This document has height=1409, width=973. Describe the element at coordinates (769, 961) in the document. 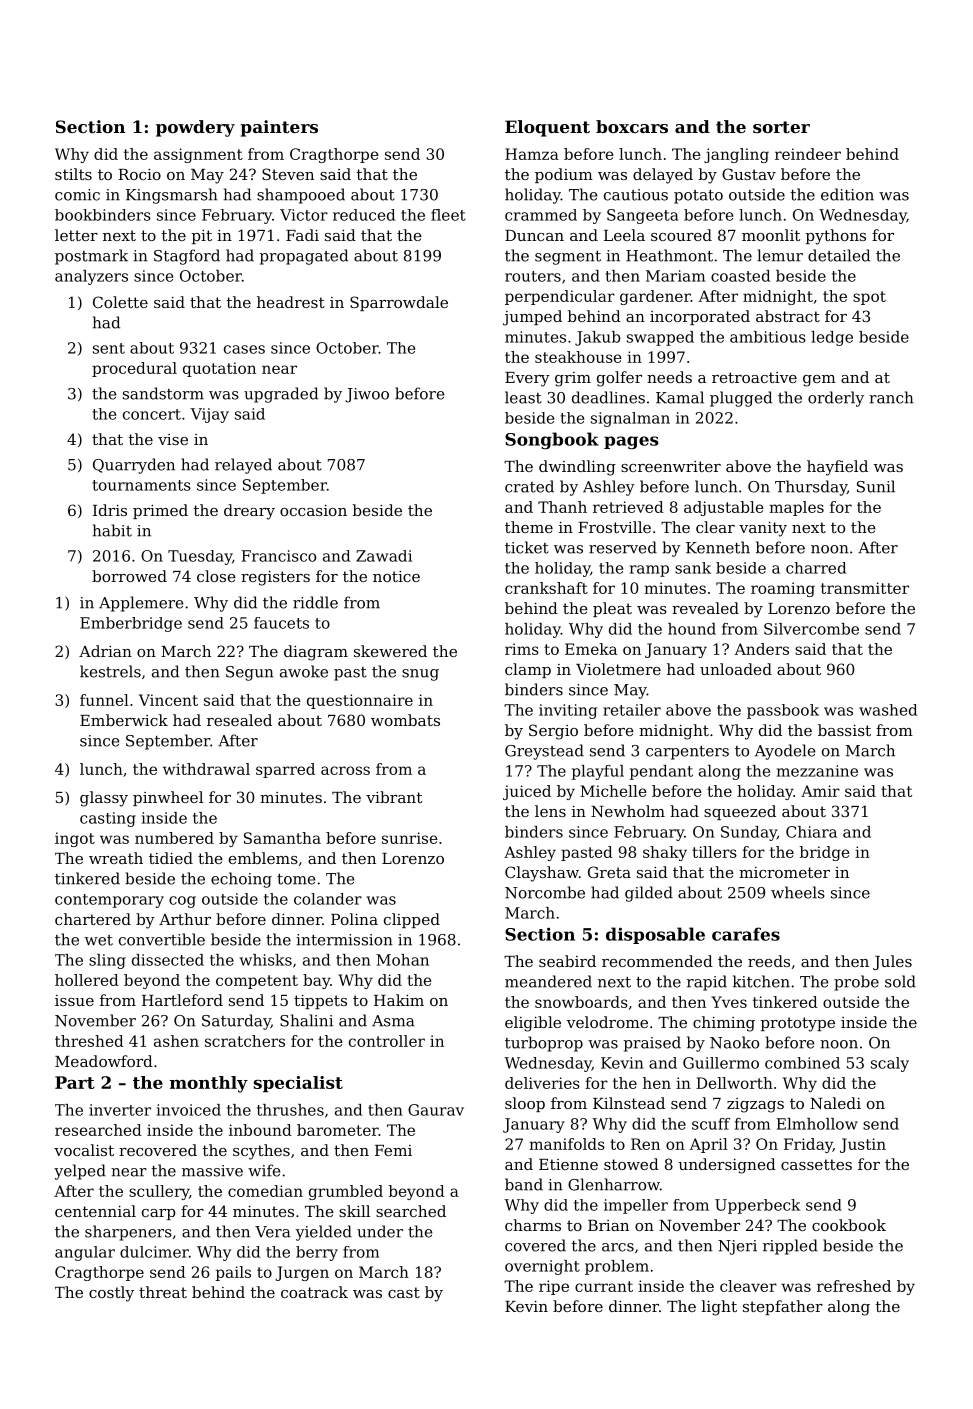

I see `reeds` at that location.
